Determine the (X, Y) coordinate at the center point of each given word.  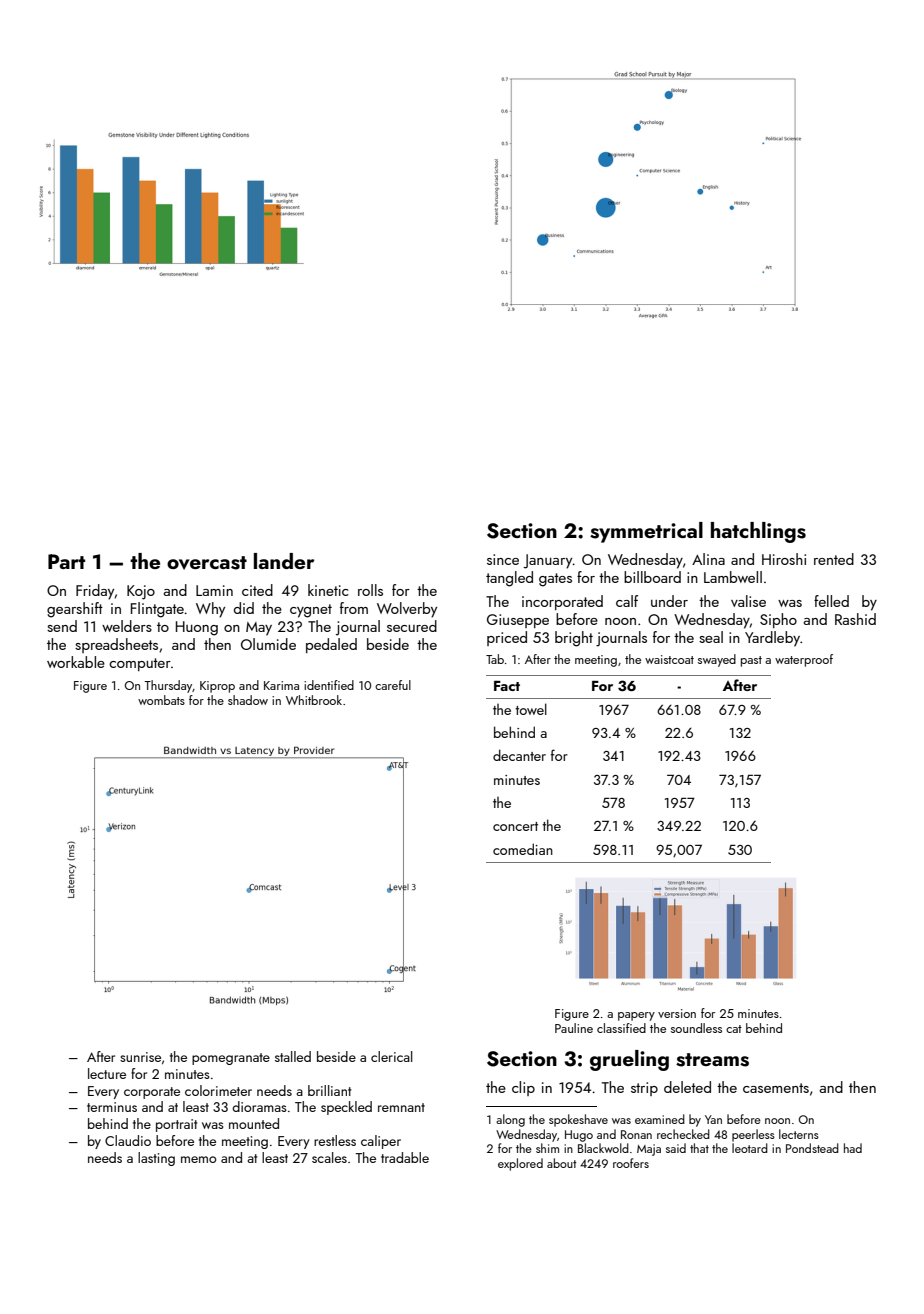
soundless (696, 1028)
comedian (523, 849)
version (677, 1013)
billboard (652, 577)
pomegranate (231, 1059)
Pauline (574, 1028)
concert (515, 826)
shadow (248, 700)
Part (66, 561)
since (503, 559)
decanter (519, 755)
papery (636, 1016)
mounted (254, 1123)
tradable (405, 1157)
